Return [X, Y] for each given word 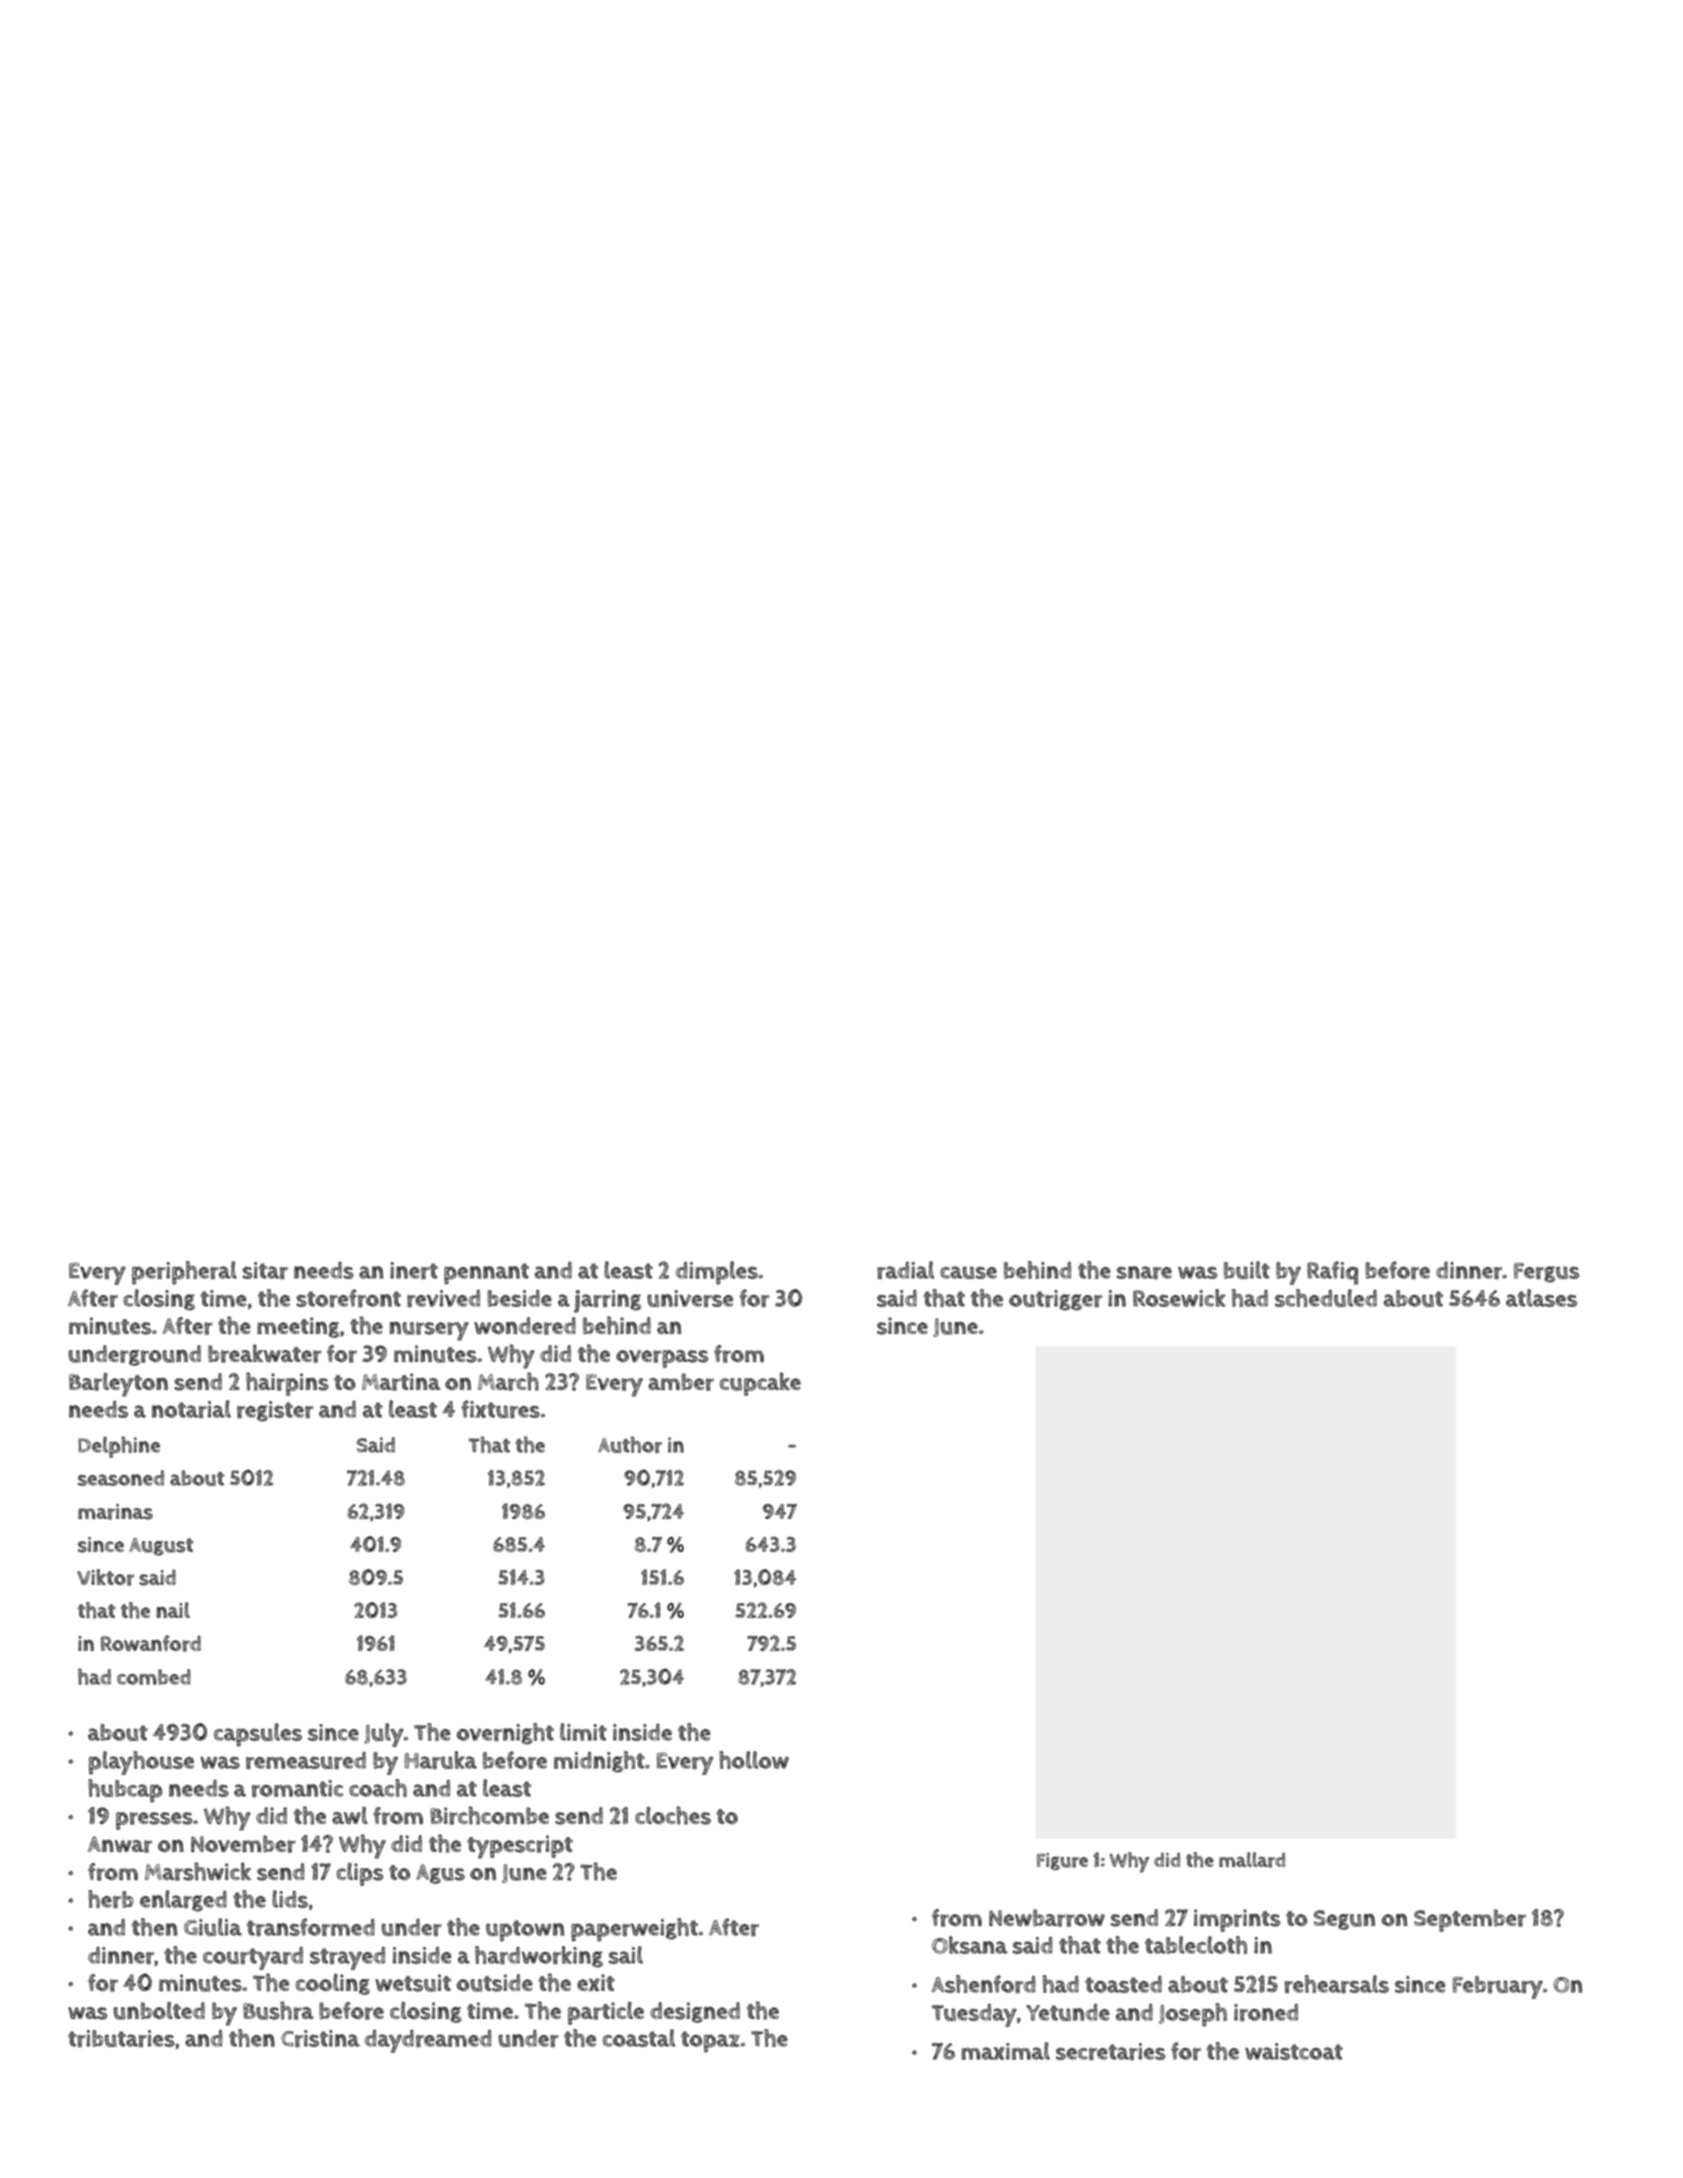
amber [681, 1382]
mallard [1252, 1860]
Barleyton [118, 1385]
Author [630, 1444]
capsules [258, 1735]
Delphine [119, 1447]
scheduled [1326, 1298]
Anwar [120, 1844]
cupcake [760, 1384]
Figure [1062, 1861]
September [1470, 1920]
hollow [754, 1760]
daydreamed [428, 2041]
